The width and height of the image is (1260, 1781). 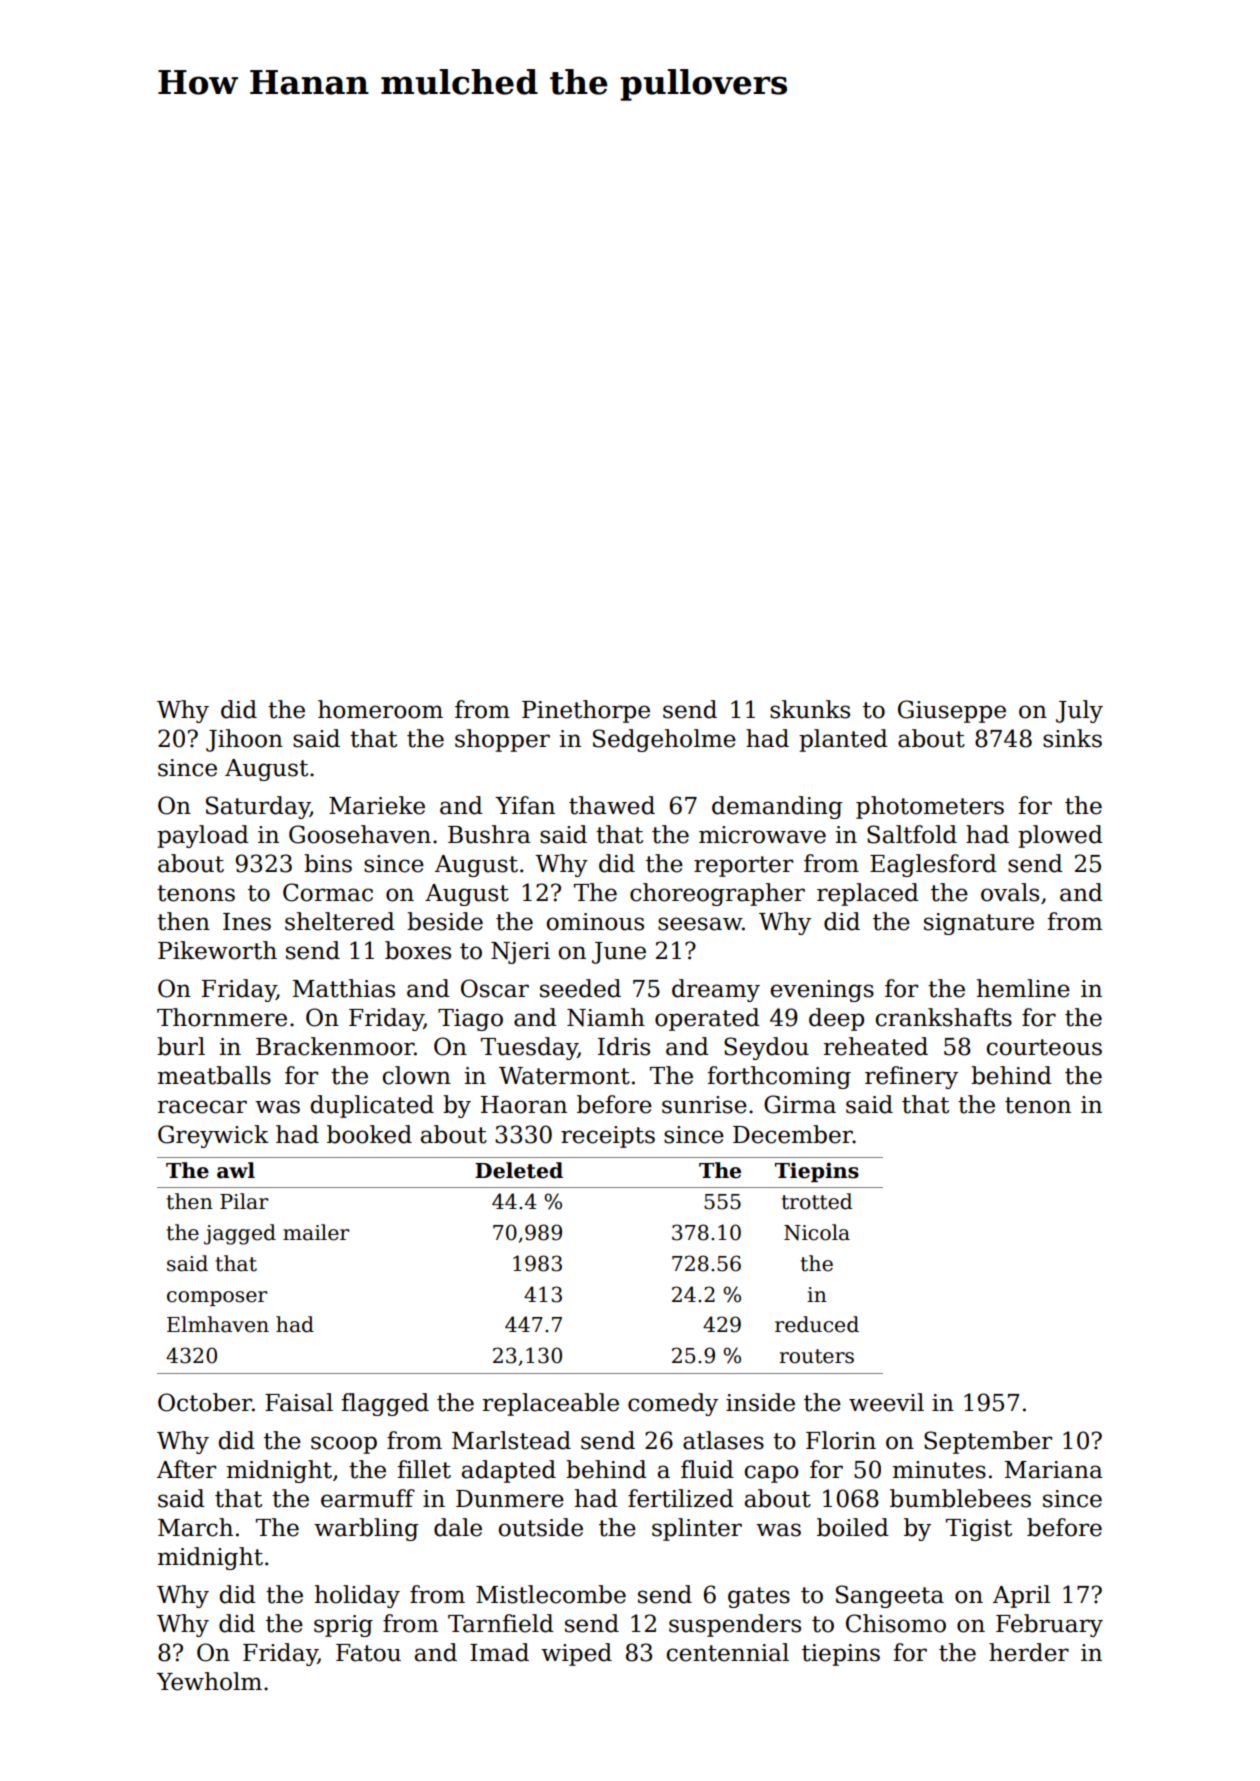 What do you see at coordinates (244, 740) in the image?
I see `Jihoon` at bounding box center [244, 740].
